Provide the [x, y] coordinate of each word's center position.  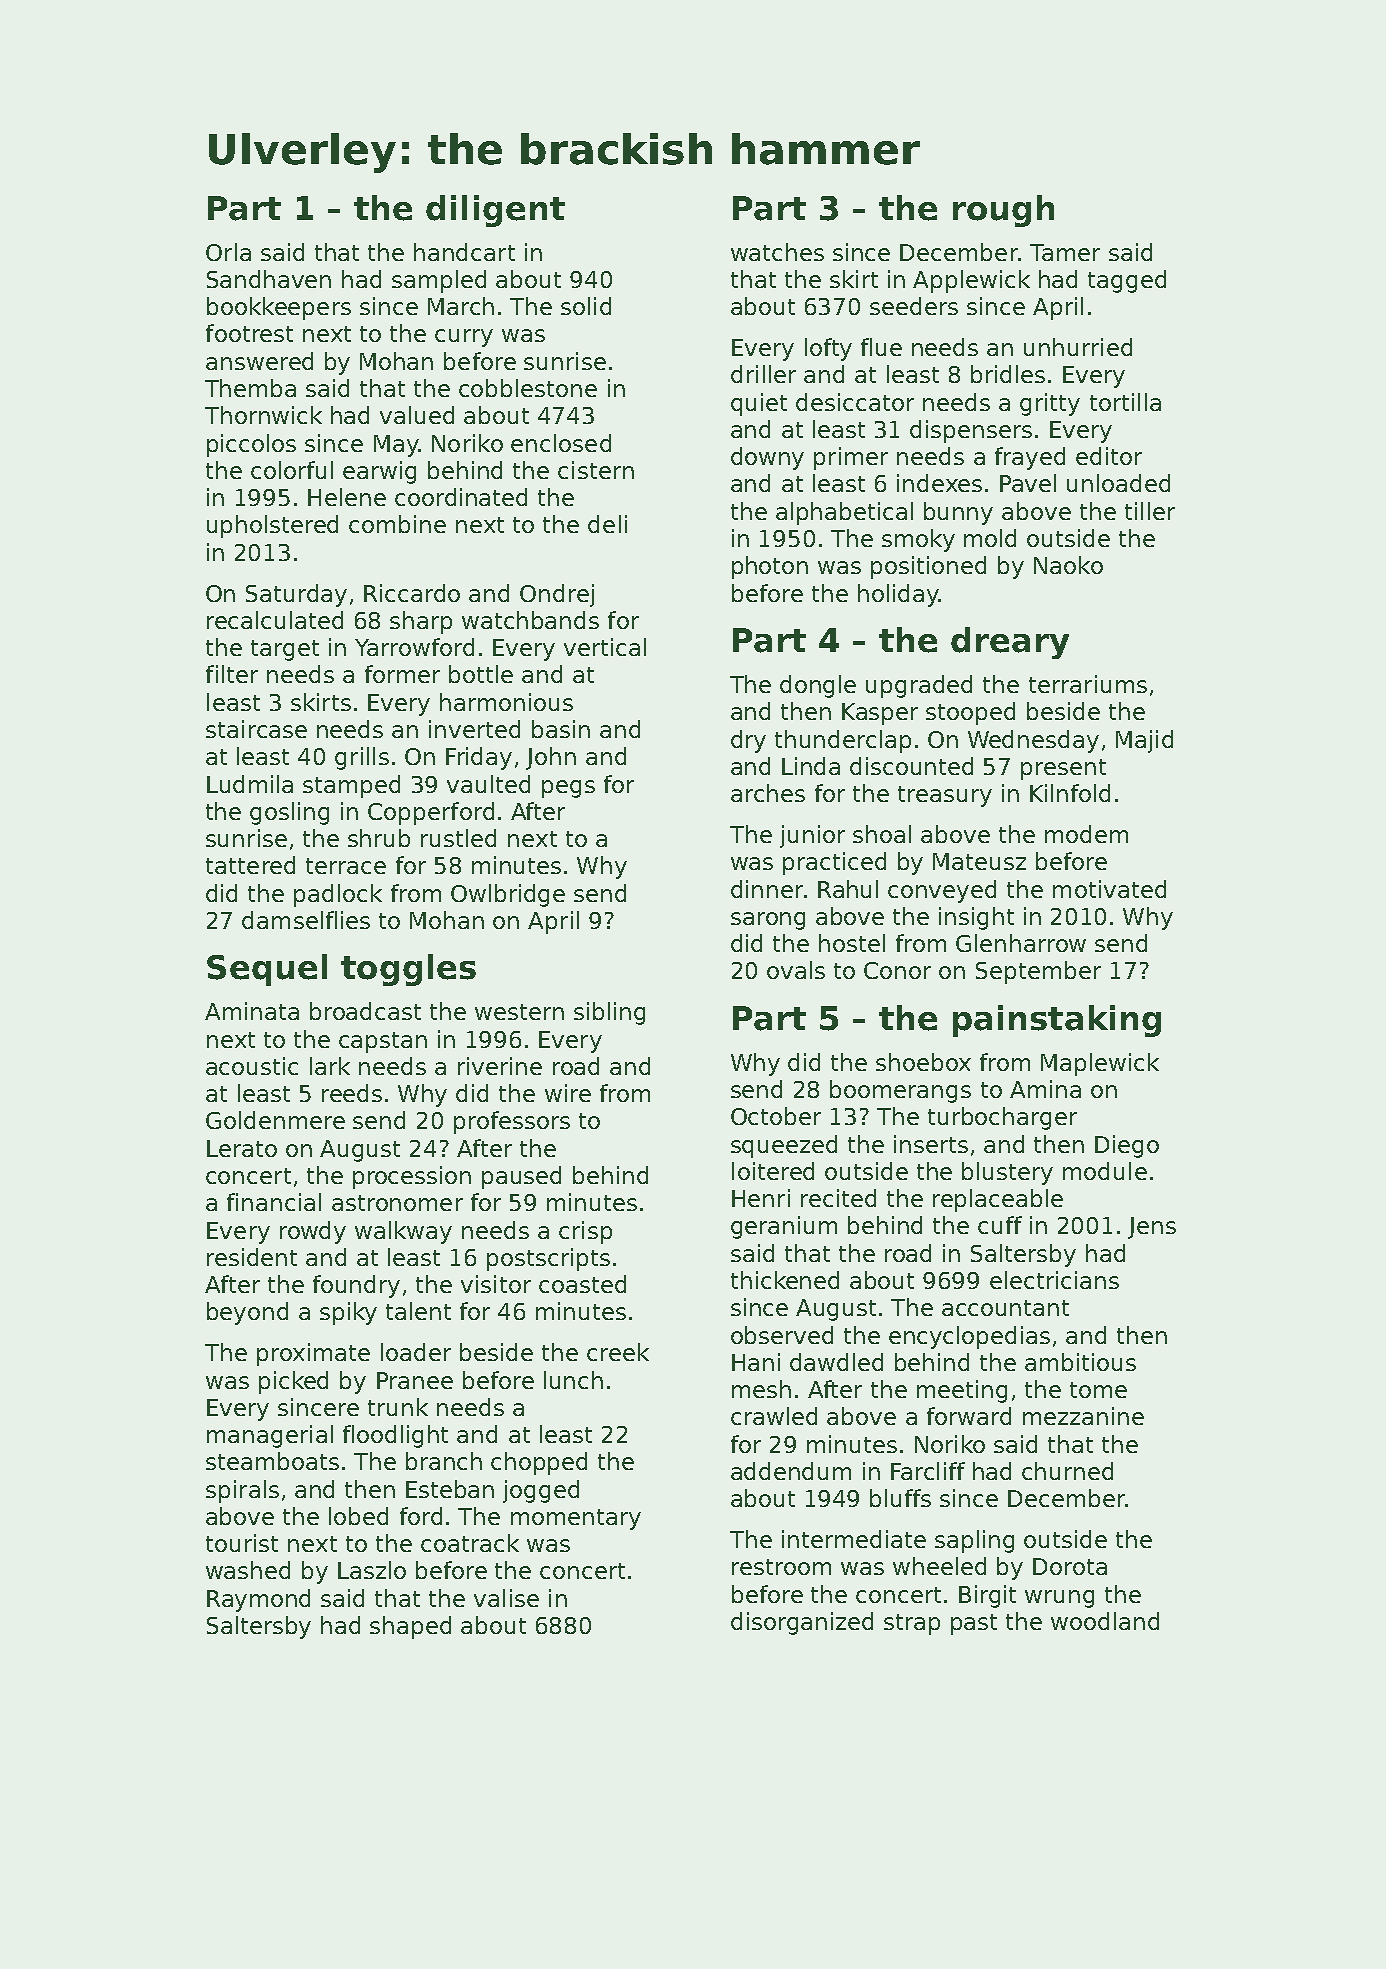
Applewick [971, 281]
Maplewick [1100, 1064]
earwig [379, 472]
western [519, 1012]
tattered [250, 865]
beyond [247, 1313]
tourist [242, 1543]
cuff [1000, 1225]
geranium [784, 1227]
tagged [1127, 281]
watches [777, 252]
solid [586, 306]
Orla [228, 252]
